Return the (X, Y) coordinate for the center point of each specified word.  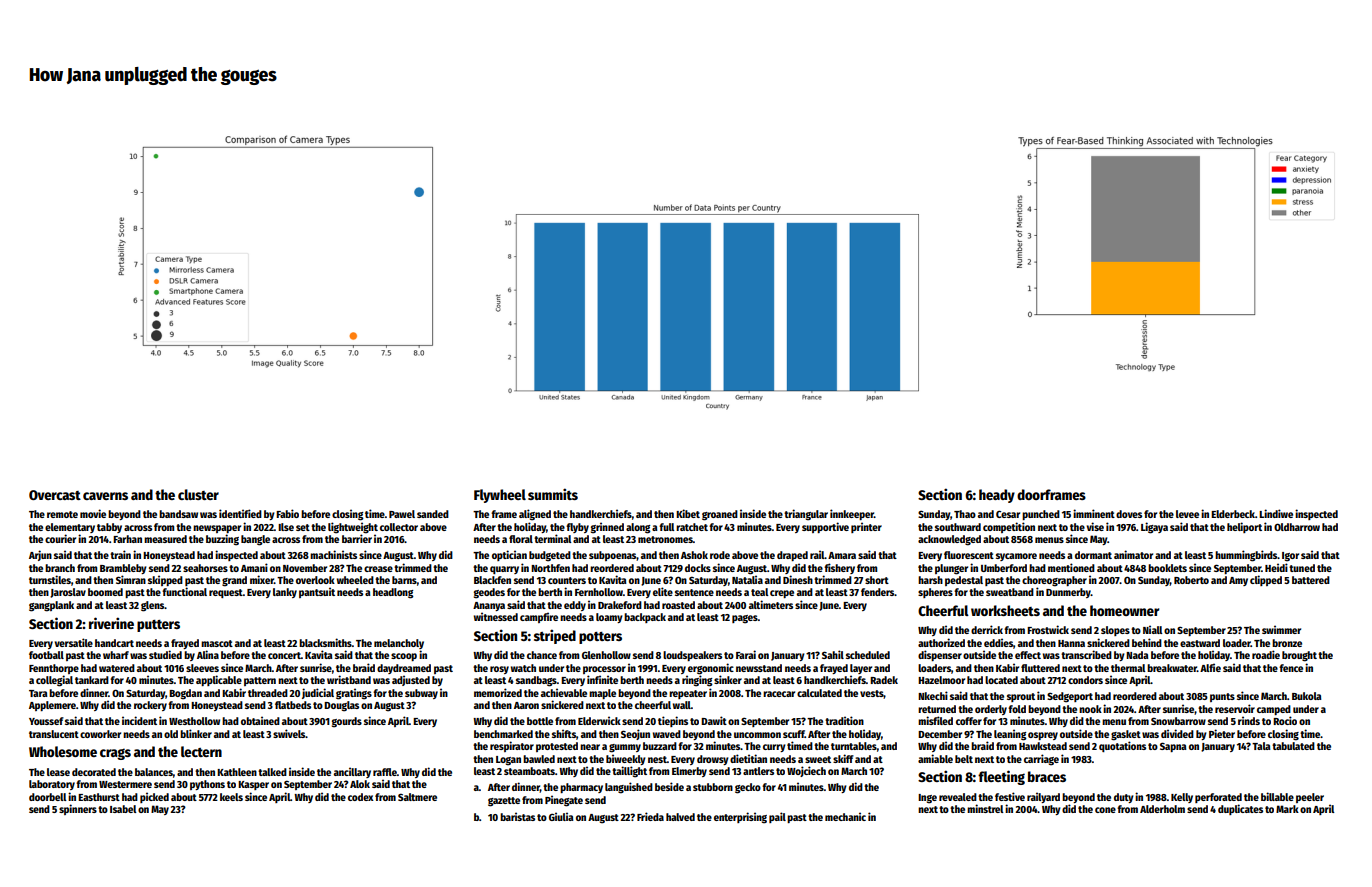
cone (1105, 810)
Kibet (688, 513)
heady (997, 496)
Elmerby (689, 772)
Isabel (123, 809)
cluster (198, 494)
